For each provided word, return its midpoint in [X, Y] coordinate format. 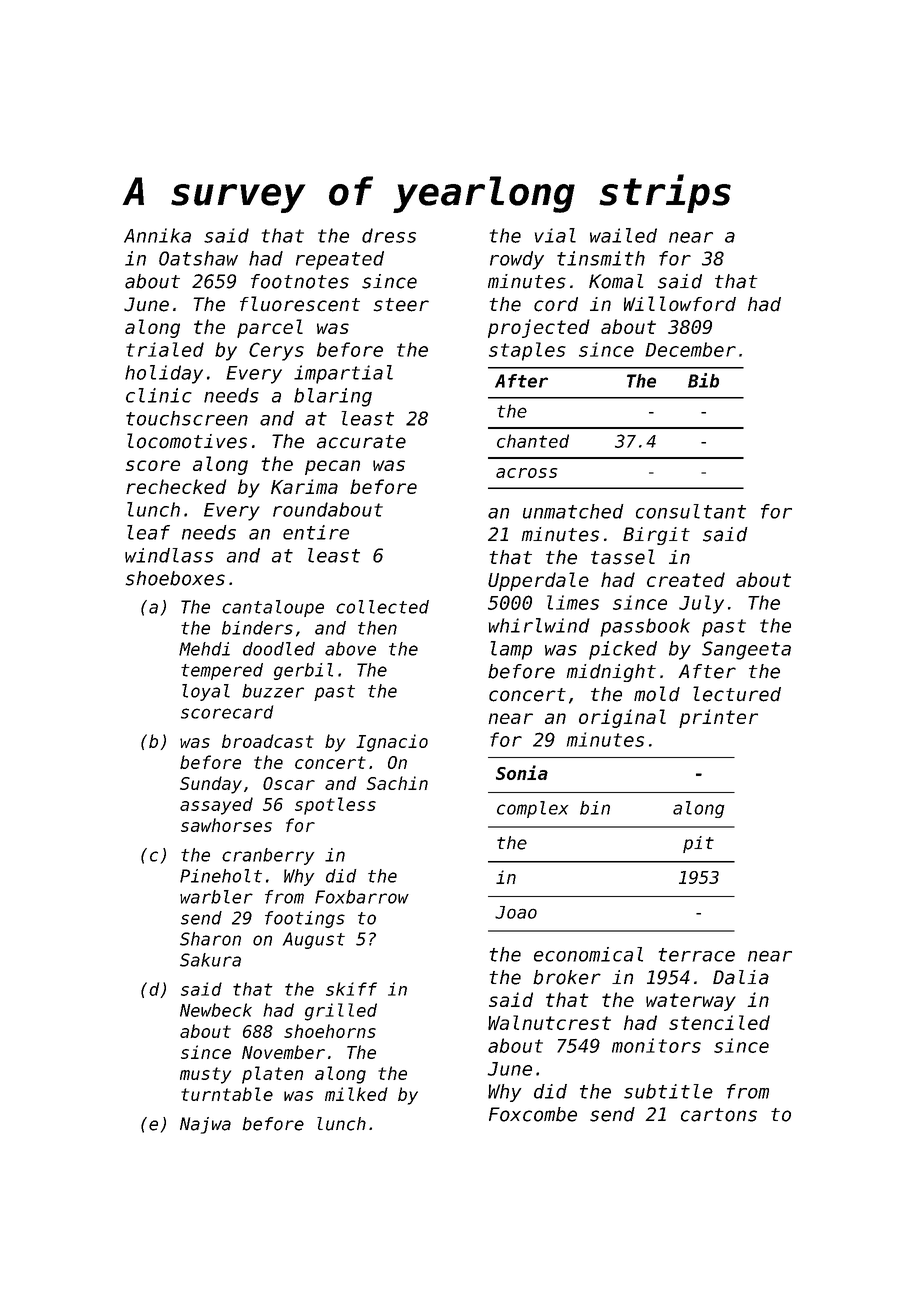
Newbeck [216, 1010]
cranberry [268, 856]
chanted [533, 441]
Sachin [397, 783]
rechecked [176, 486]
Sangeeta [746, 650]
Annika [157, 235]
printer [718, 718]
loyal [206, 692]
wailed [623, 235]
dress [389, 235]
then [377, 628]
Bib [703, 380]
